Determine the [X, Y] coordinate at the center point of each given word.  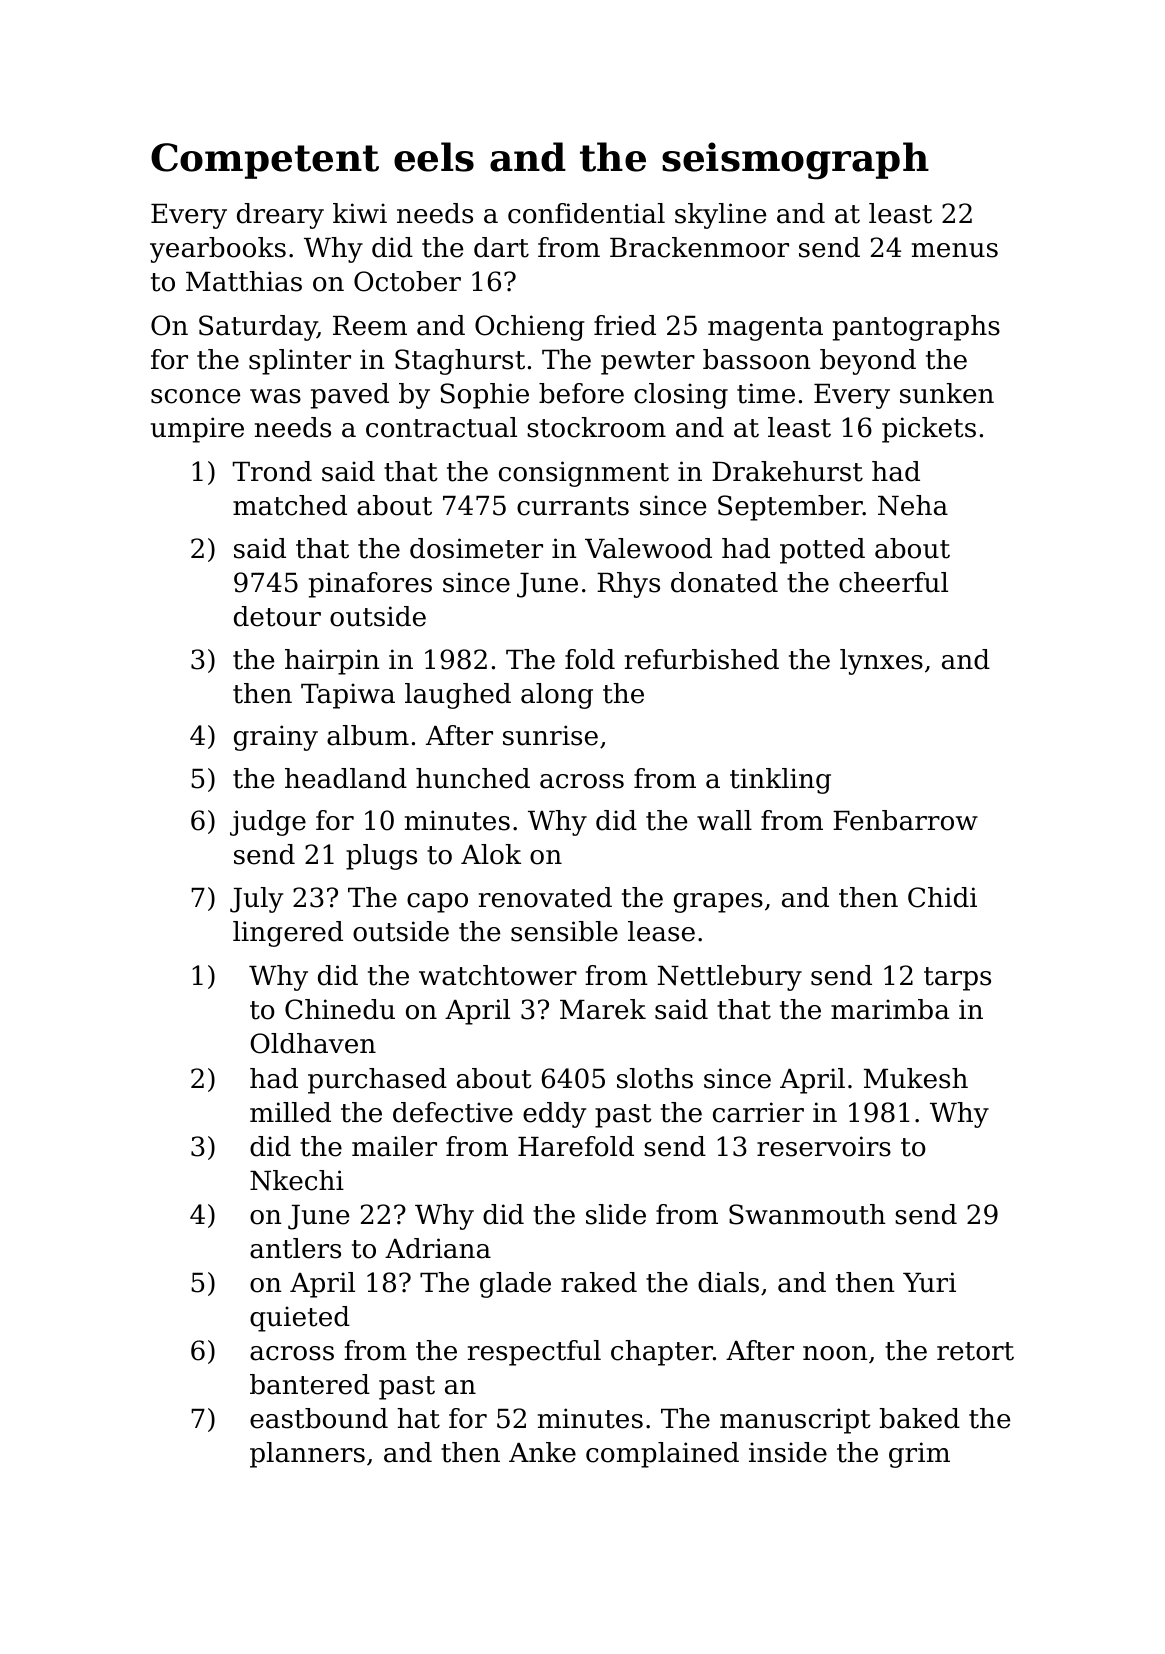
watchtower [498, 975]
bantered [310, 1384]
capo [437, 903]
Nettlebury [730, 978]
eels [434, 157]
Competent [265, 161]
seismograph [795, 161]
